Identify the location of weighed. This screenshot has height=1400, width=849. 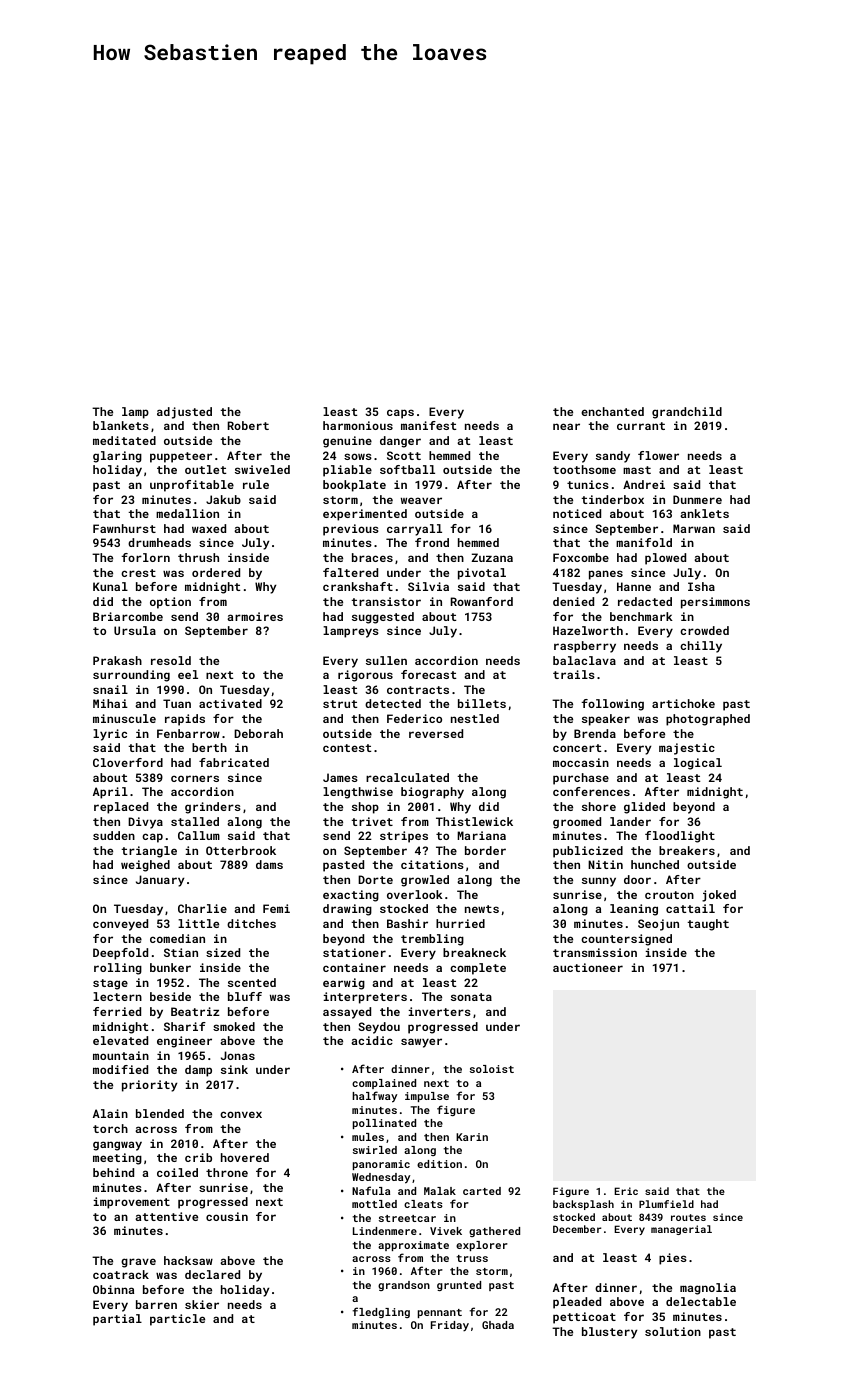
(145, 866).
